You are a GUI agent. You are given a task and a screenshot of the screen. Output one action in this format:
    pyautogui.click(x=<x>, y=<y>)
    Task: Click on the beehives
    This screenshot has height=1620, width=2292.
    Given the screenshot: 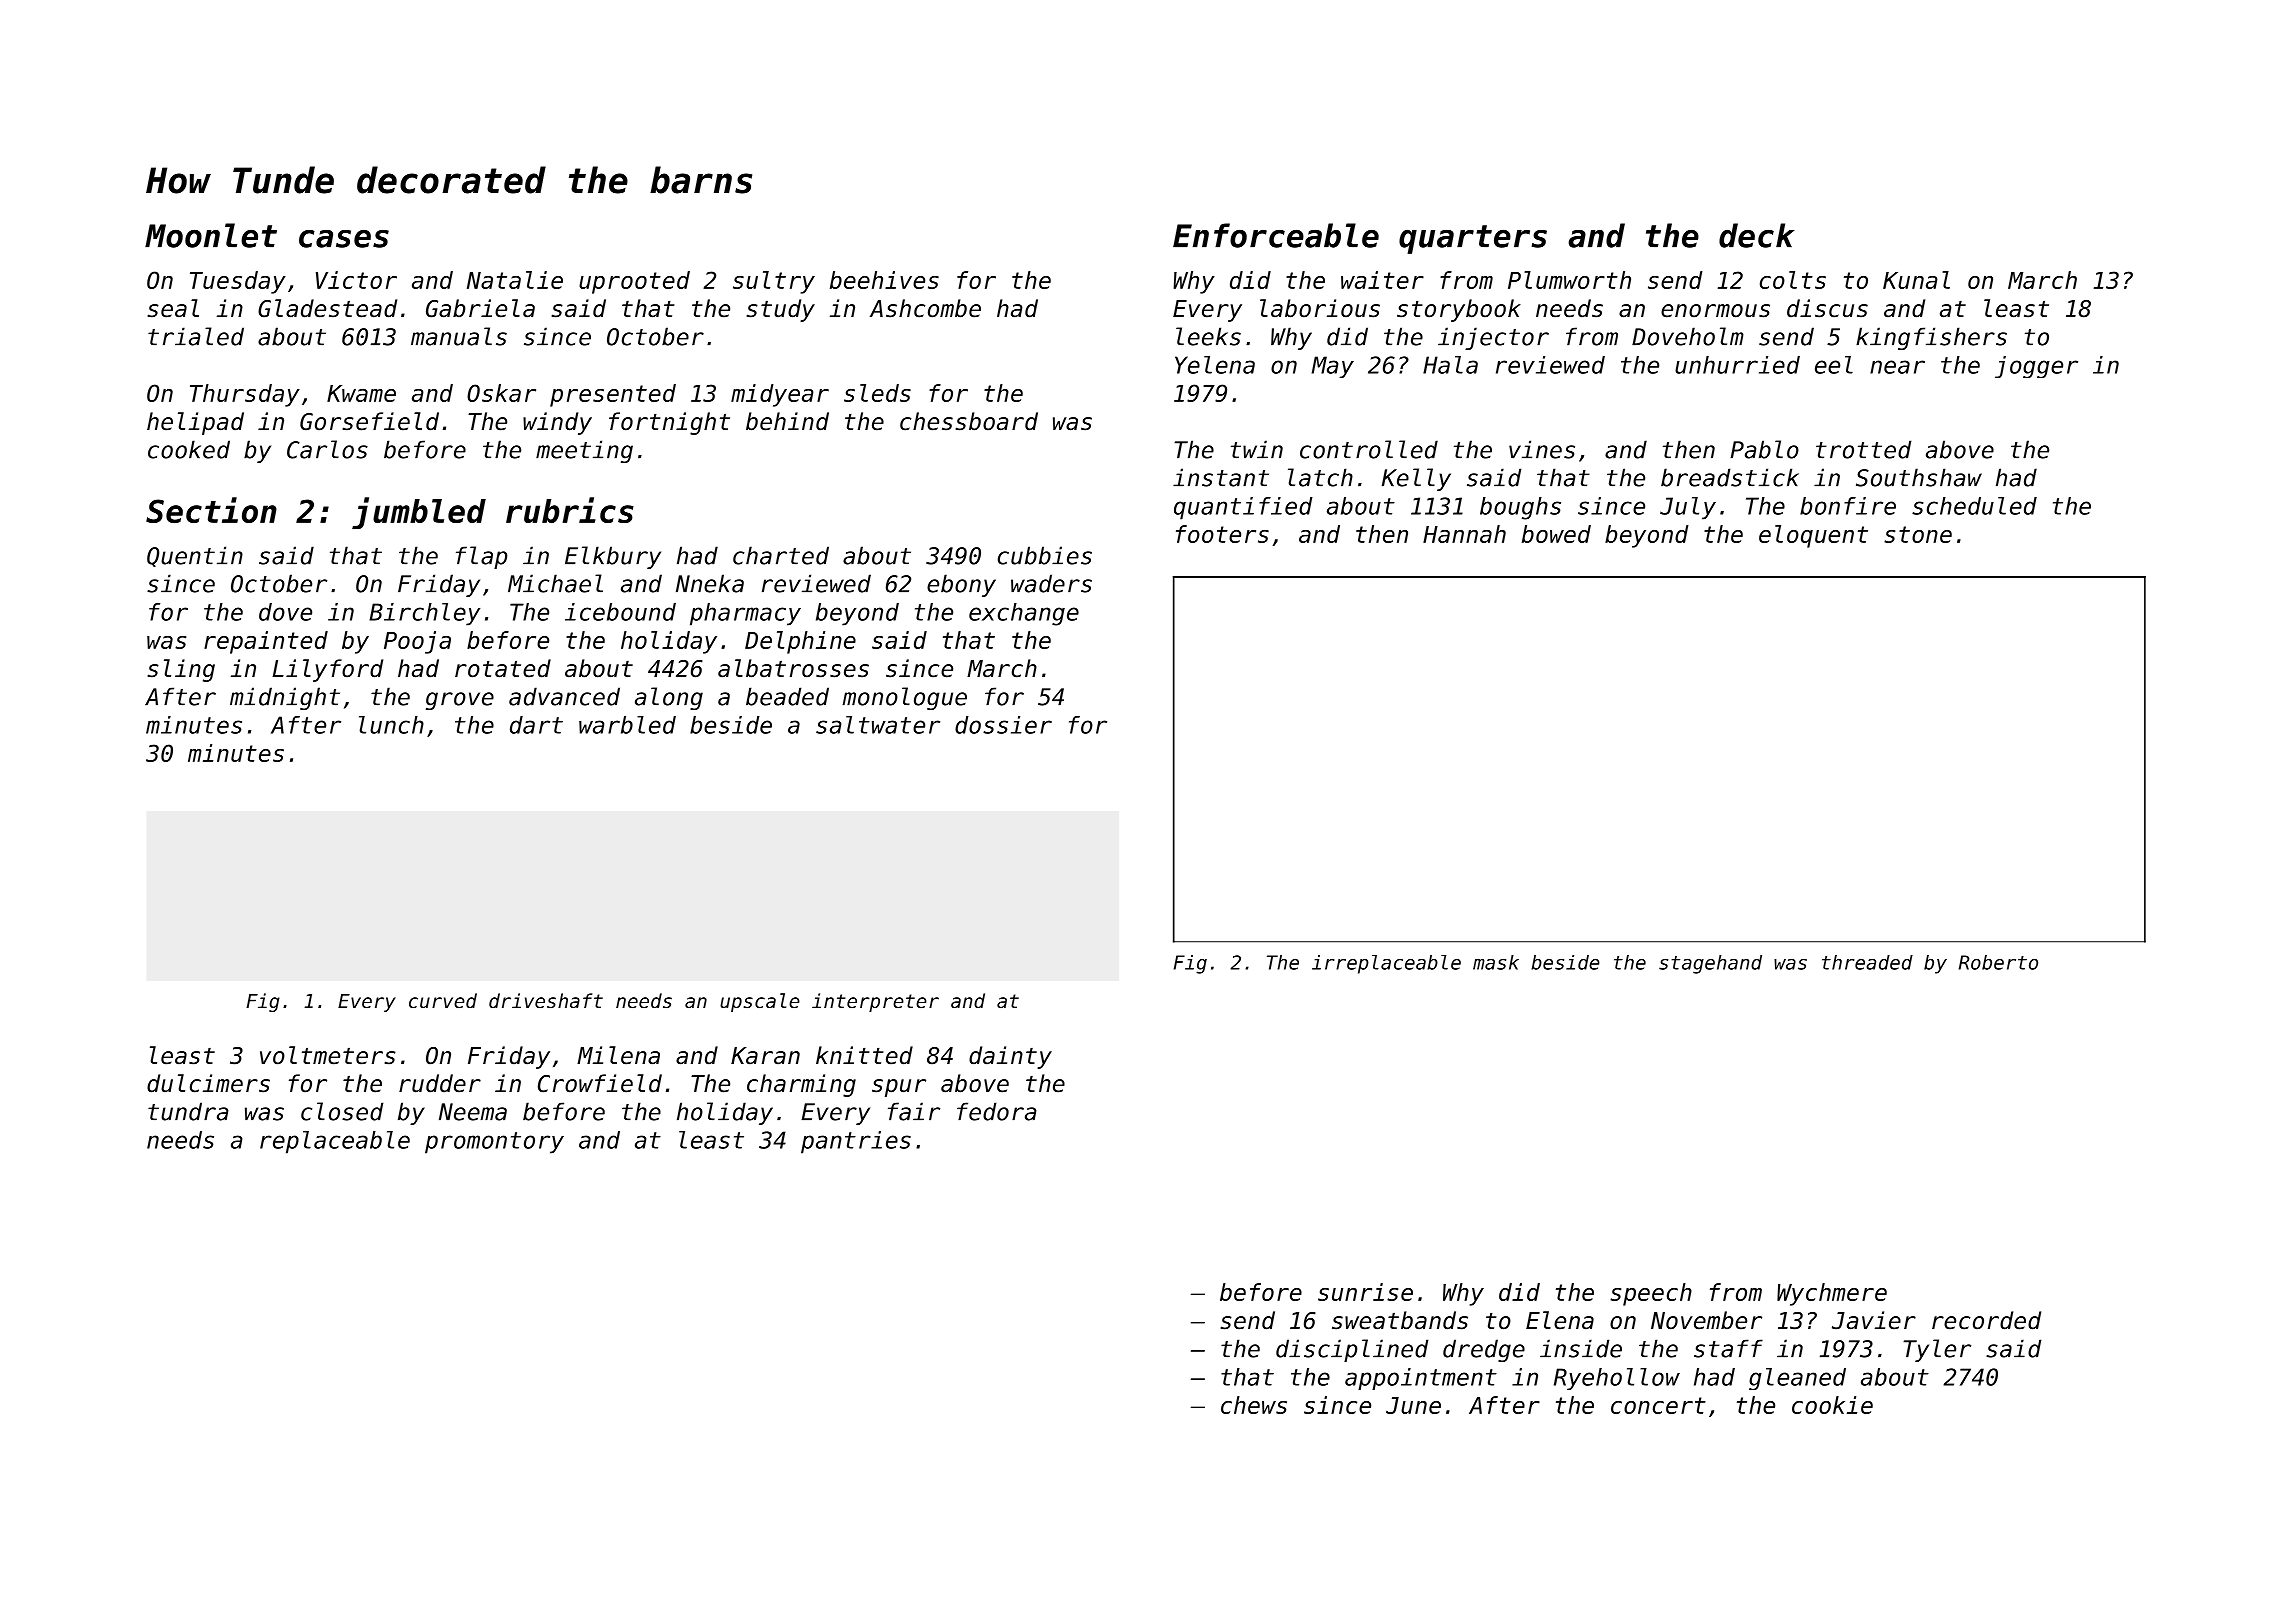 What is the action you would take?
    pyautogui.click(x=884, y=280)
